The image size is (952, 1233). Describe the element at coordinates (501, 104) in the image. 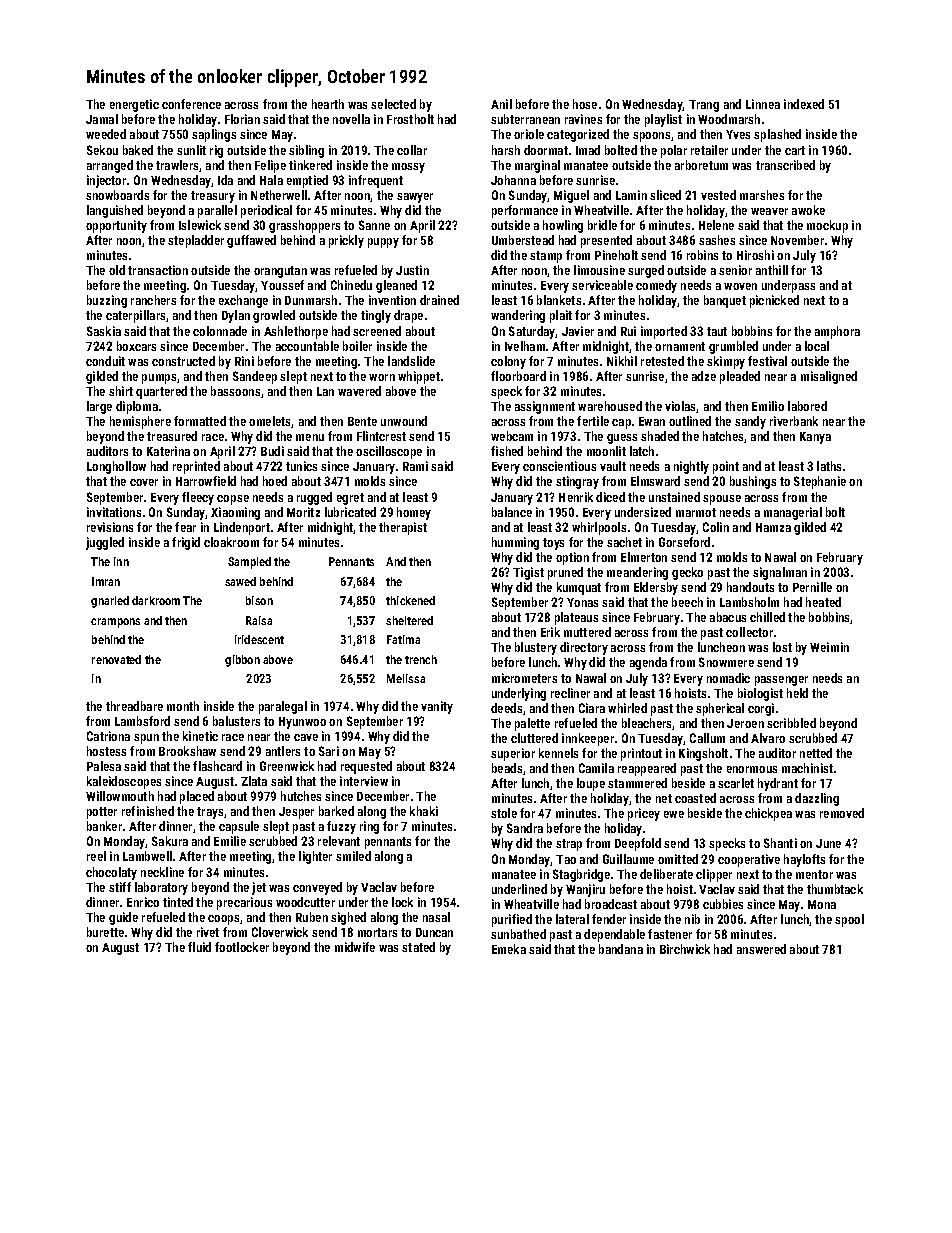

I see `Anil` at that location.
